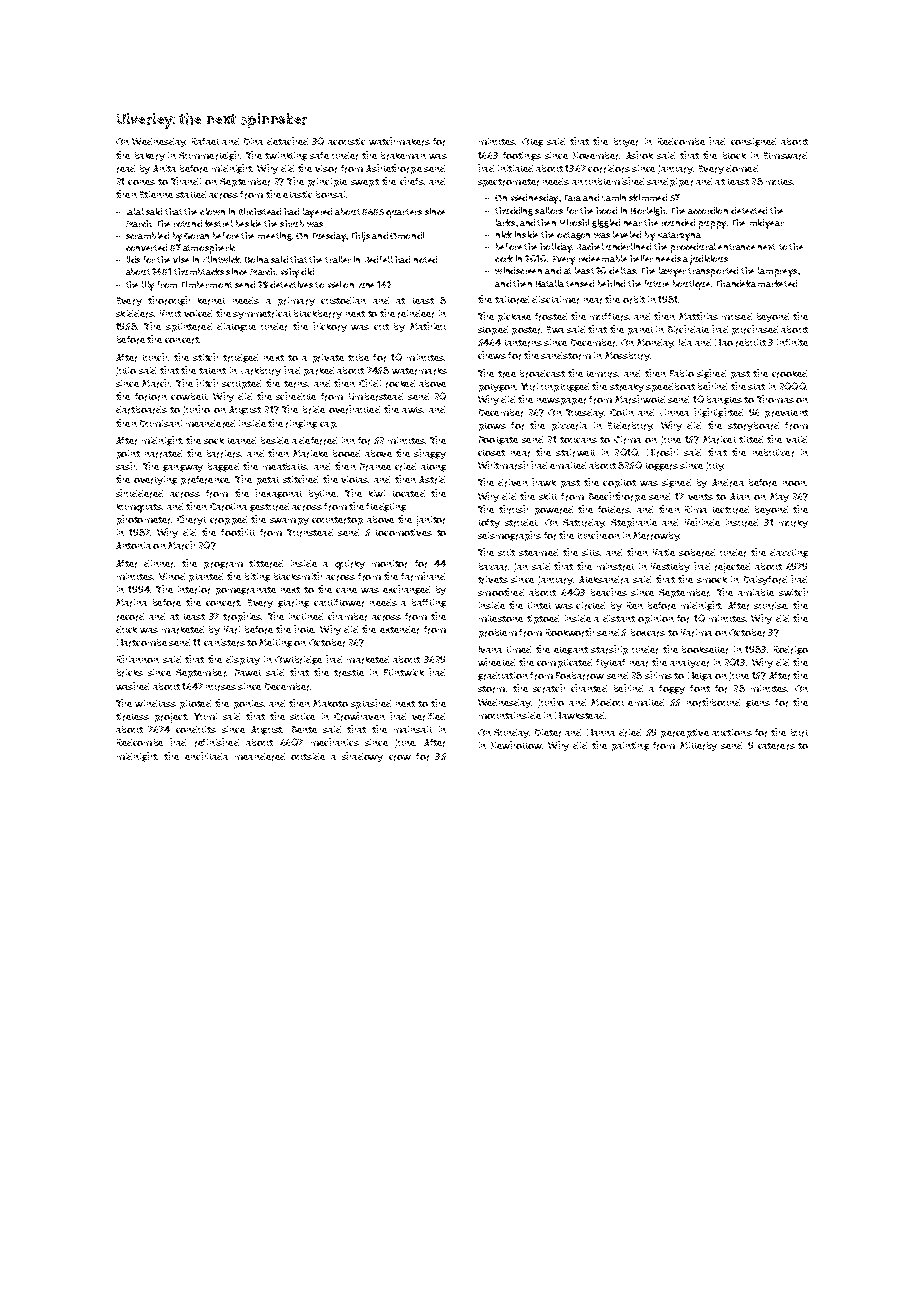 The width and height of the screenshot is (924, 1308). Describe the element at coordinates (698, 746) in the screenshot. I see `Millerby` at that location.
